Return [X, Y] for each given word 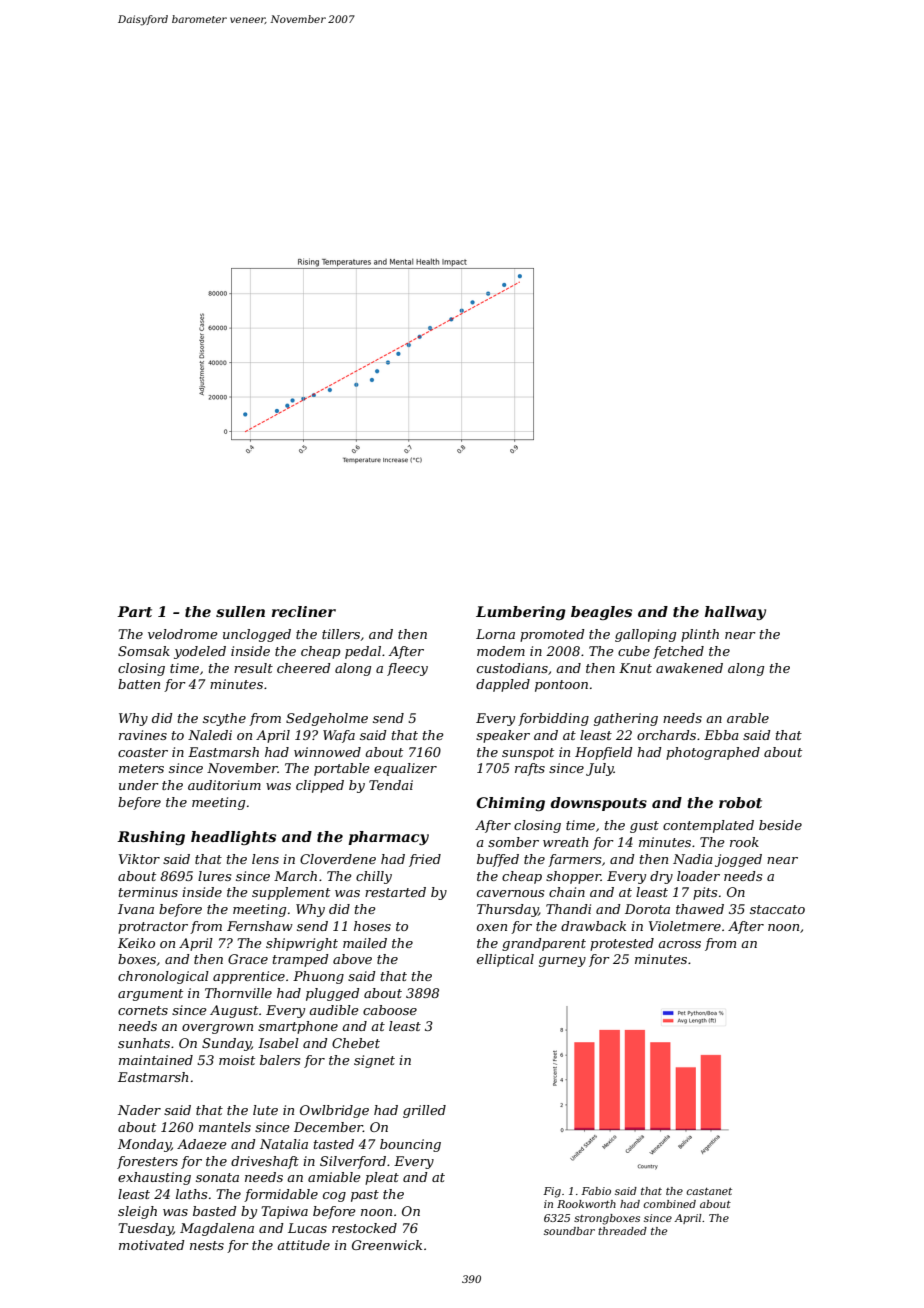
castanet [709, 1191]
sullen [240, 611]
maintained [156, 1060]
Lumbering [521, 613]
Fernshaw [260, 926]
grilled [424, 1111]
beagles [601, 613]
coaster [143, 752]
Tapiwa [284, 1212]
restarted [395, 892]
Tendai [391, 785]
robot [740, 802]
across [679, 944]
